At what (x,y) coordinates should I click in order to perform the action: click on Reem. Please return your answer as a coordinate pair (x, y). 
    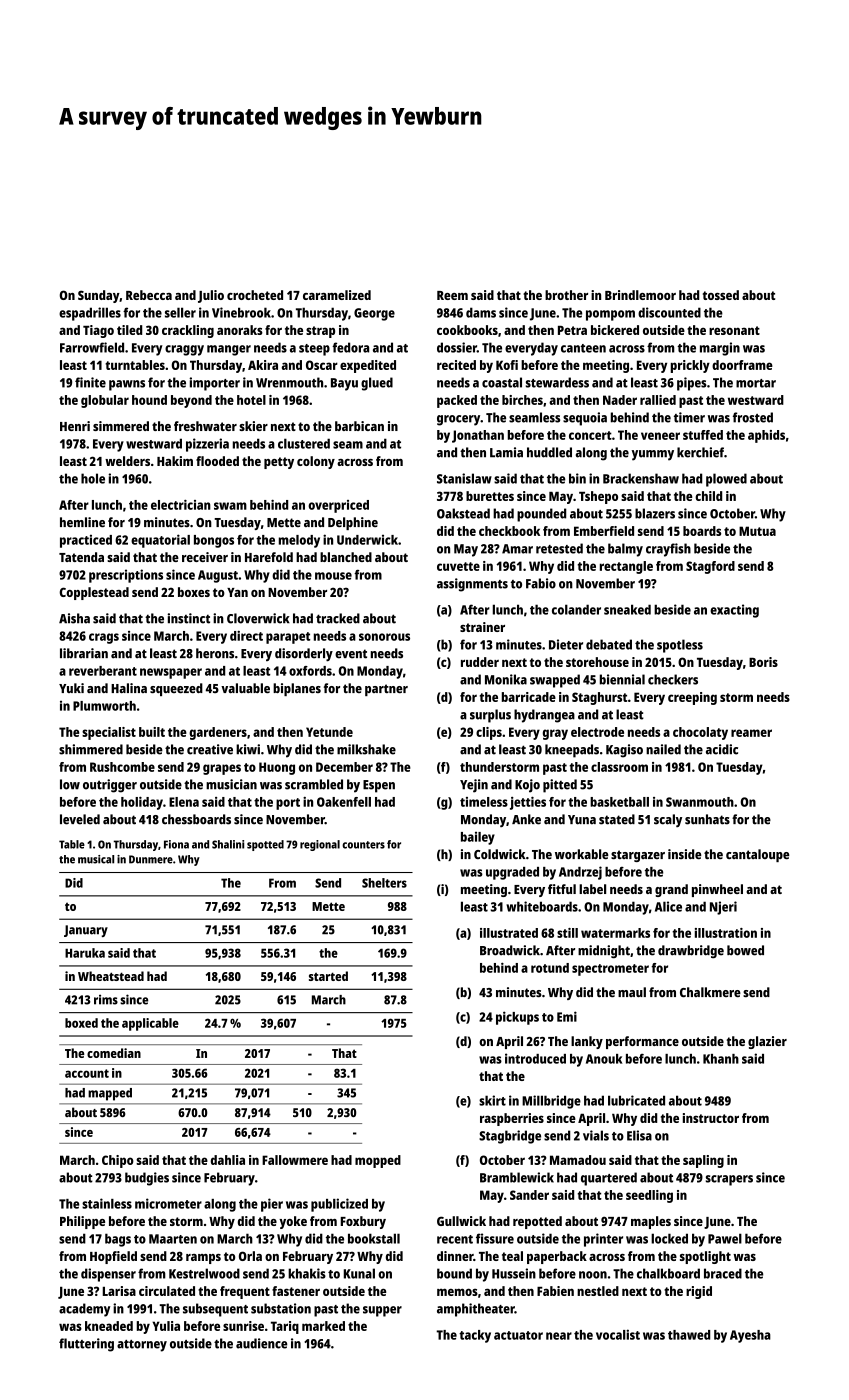
    Looking at the image, I should click on (452, 295).
